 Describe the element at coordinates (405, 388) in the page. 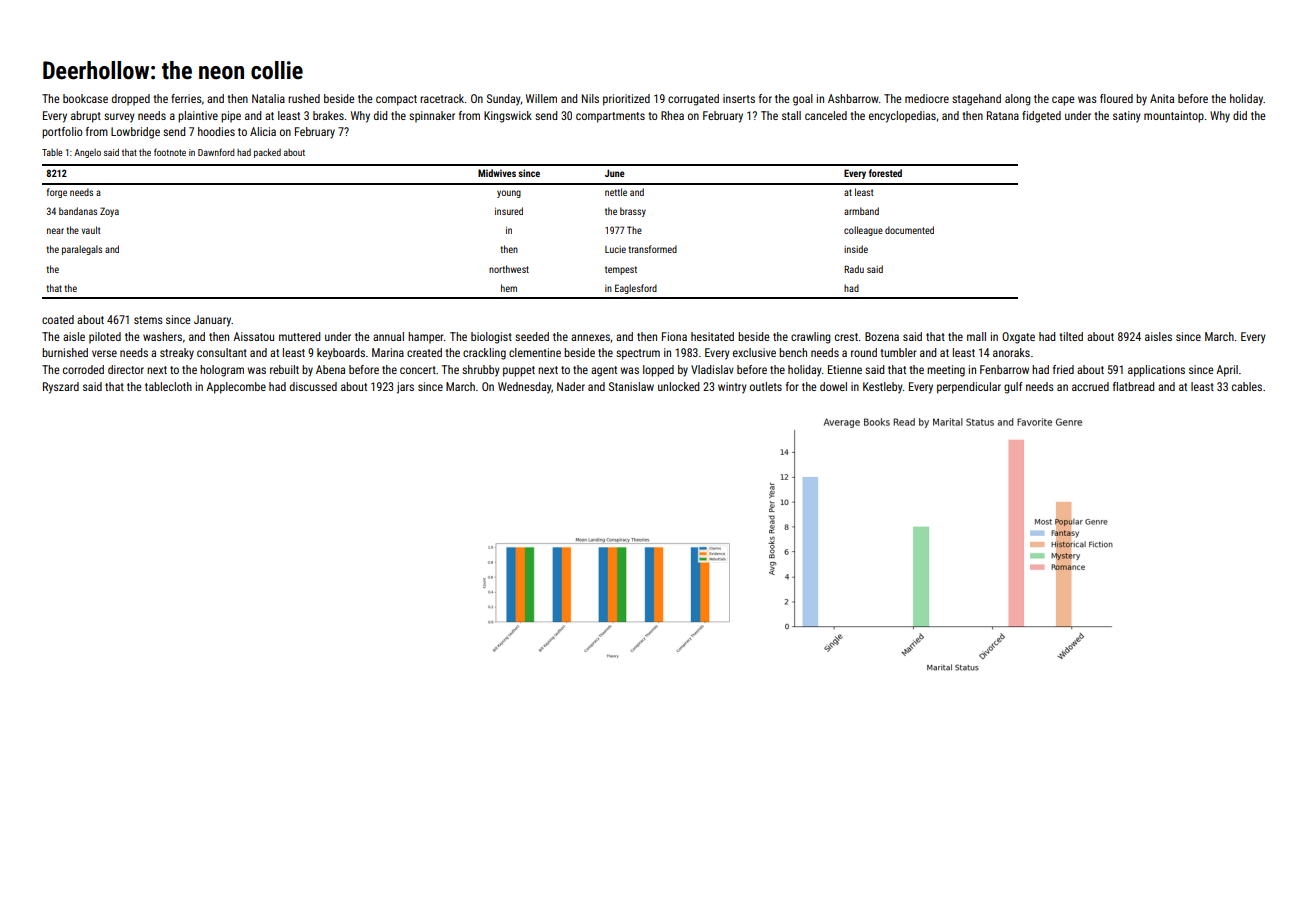

I see `jars` at that location.
